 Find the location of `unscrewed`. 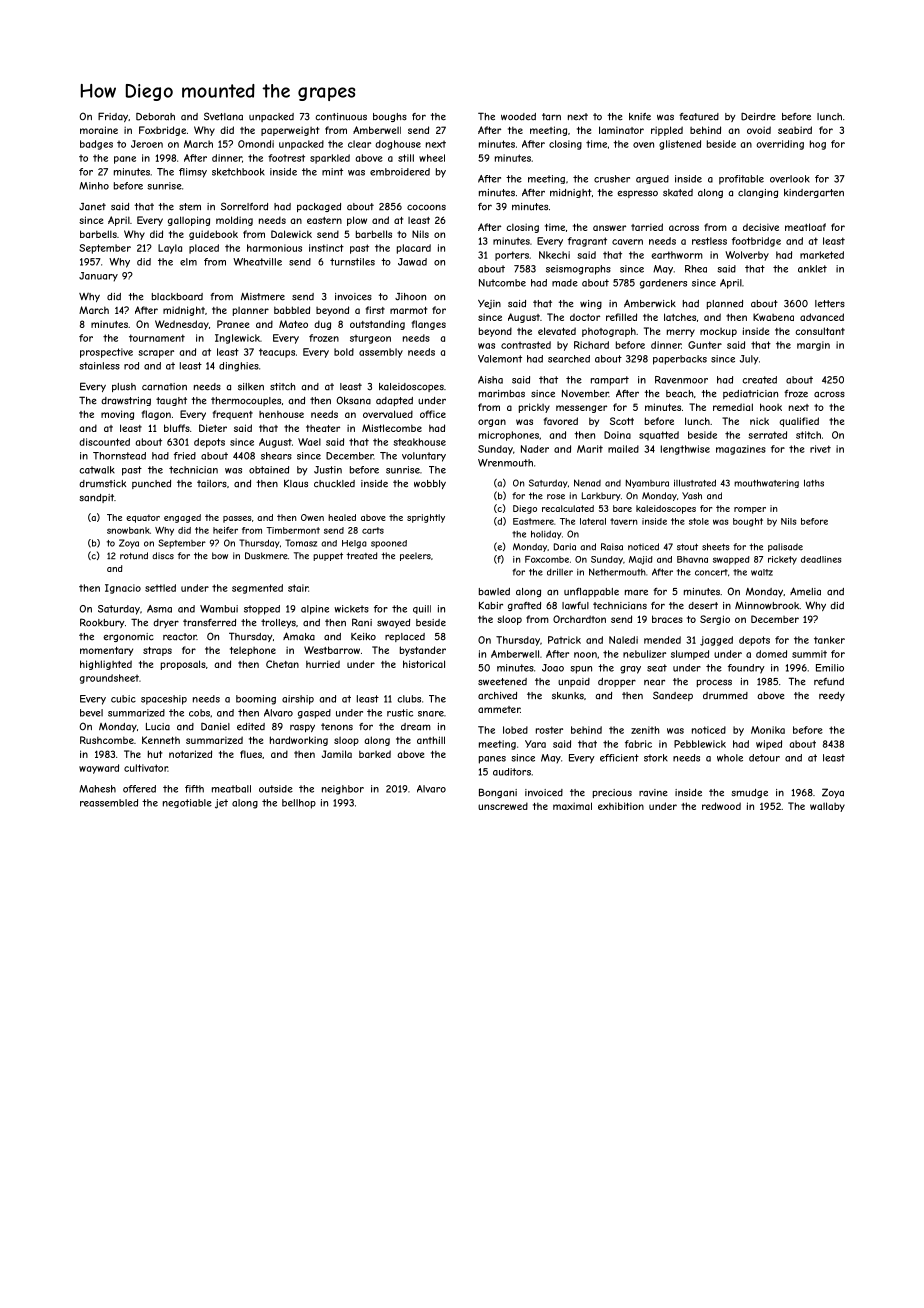

unscrewed is located at coordinates (503, 806).
